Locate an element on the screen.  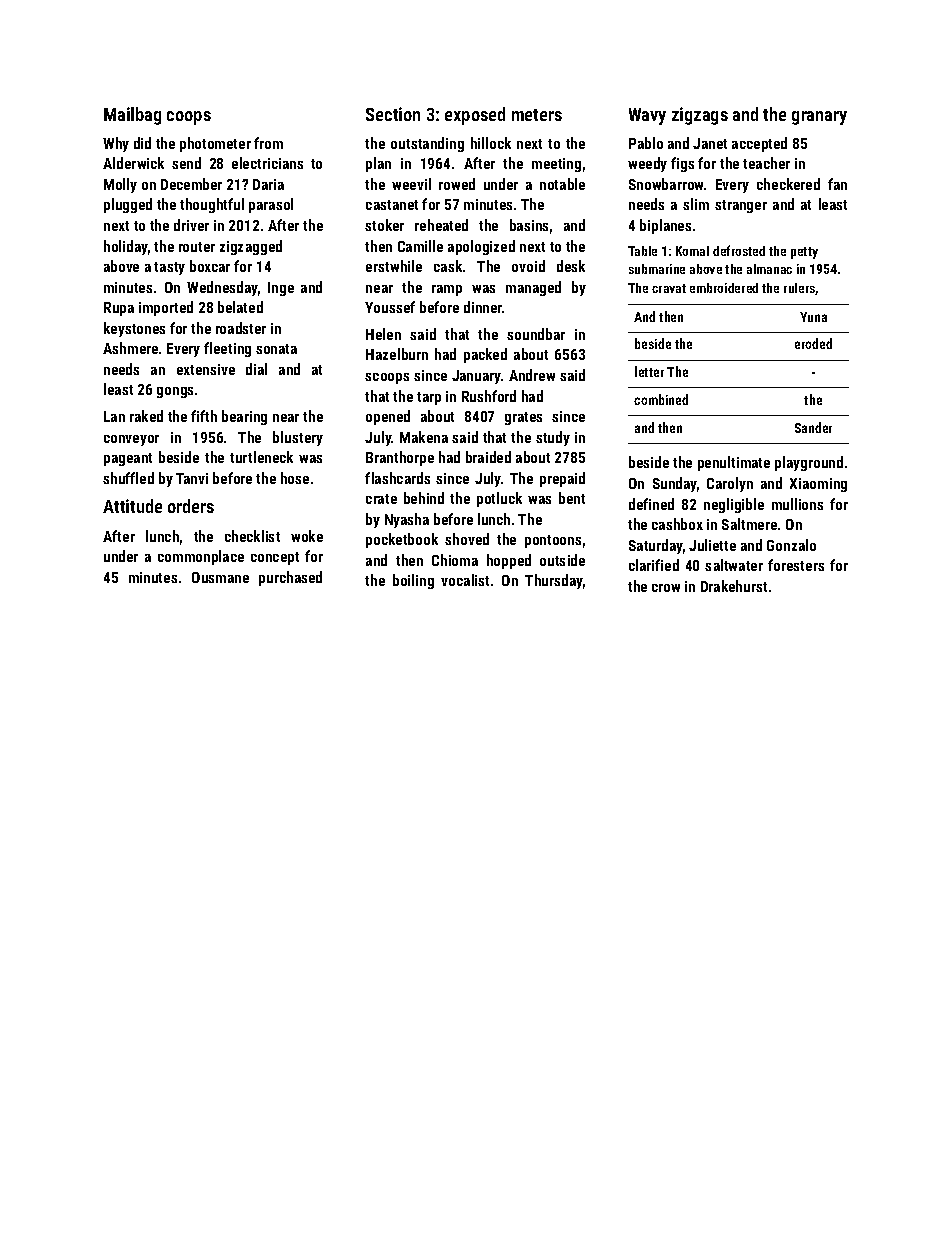
Ashmere is located at coordinates (130, 348).
